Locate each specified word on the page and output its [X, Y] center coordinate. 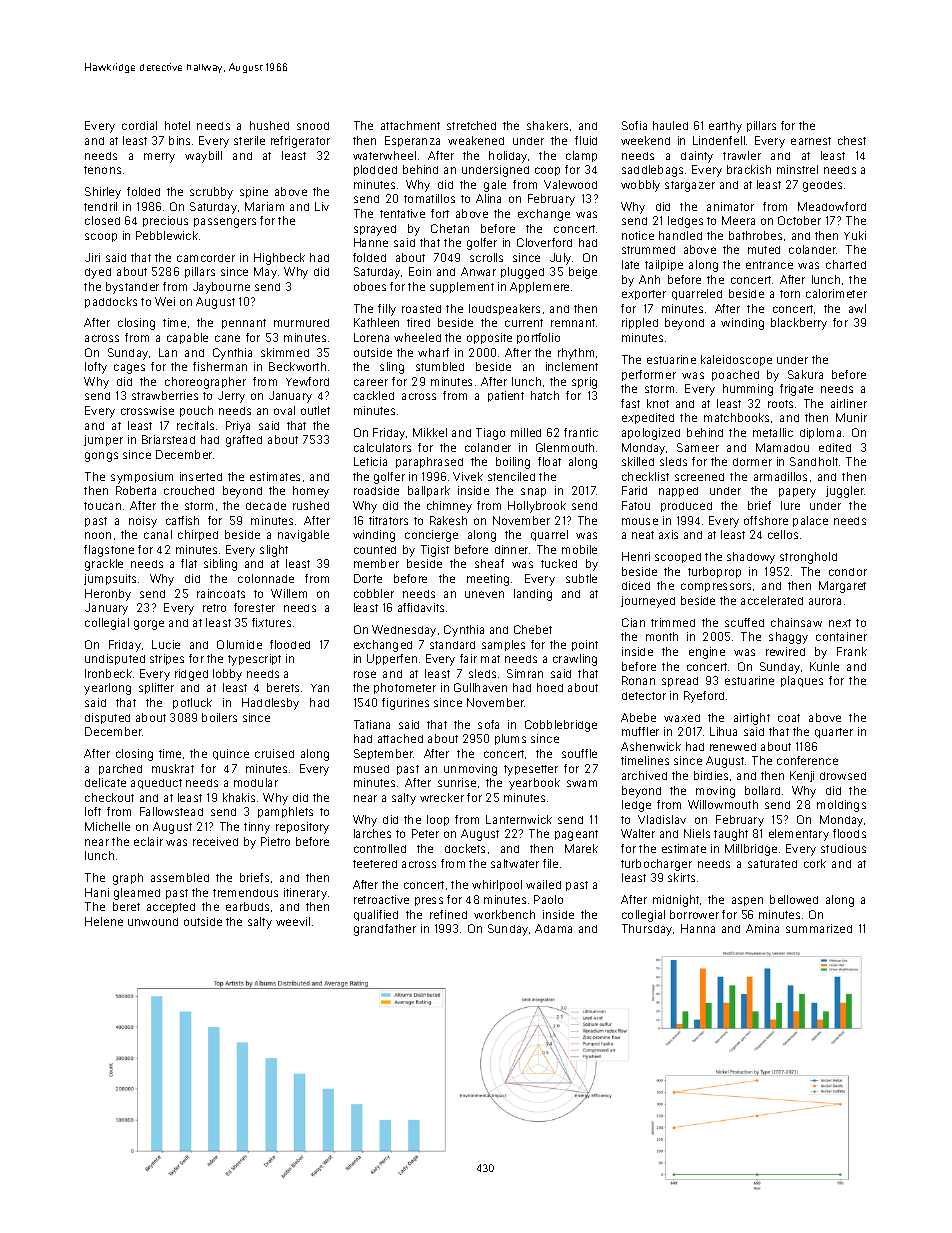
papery [797, 493]
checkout [109, 797]
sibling [220, 565]
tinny [257, 828]
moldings [841, 806]
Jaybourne [221, 288]
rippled [640, 323]
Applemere [539, 287]
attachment [410, 125]
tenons [102, 170]
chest [852, 140]
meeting [488, 580]
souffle [579, 753]
